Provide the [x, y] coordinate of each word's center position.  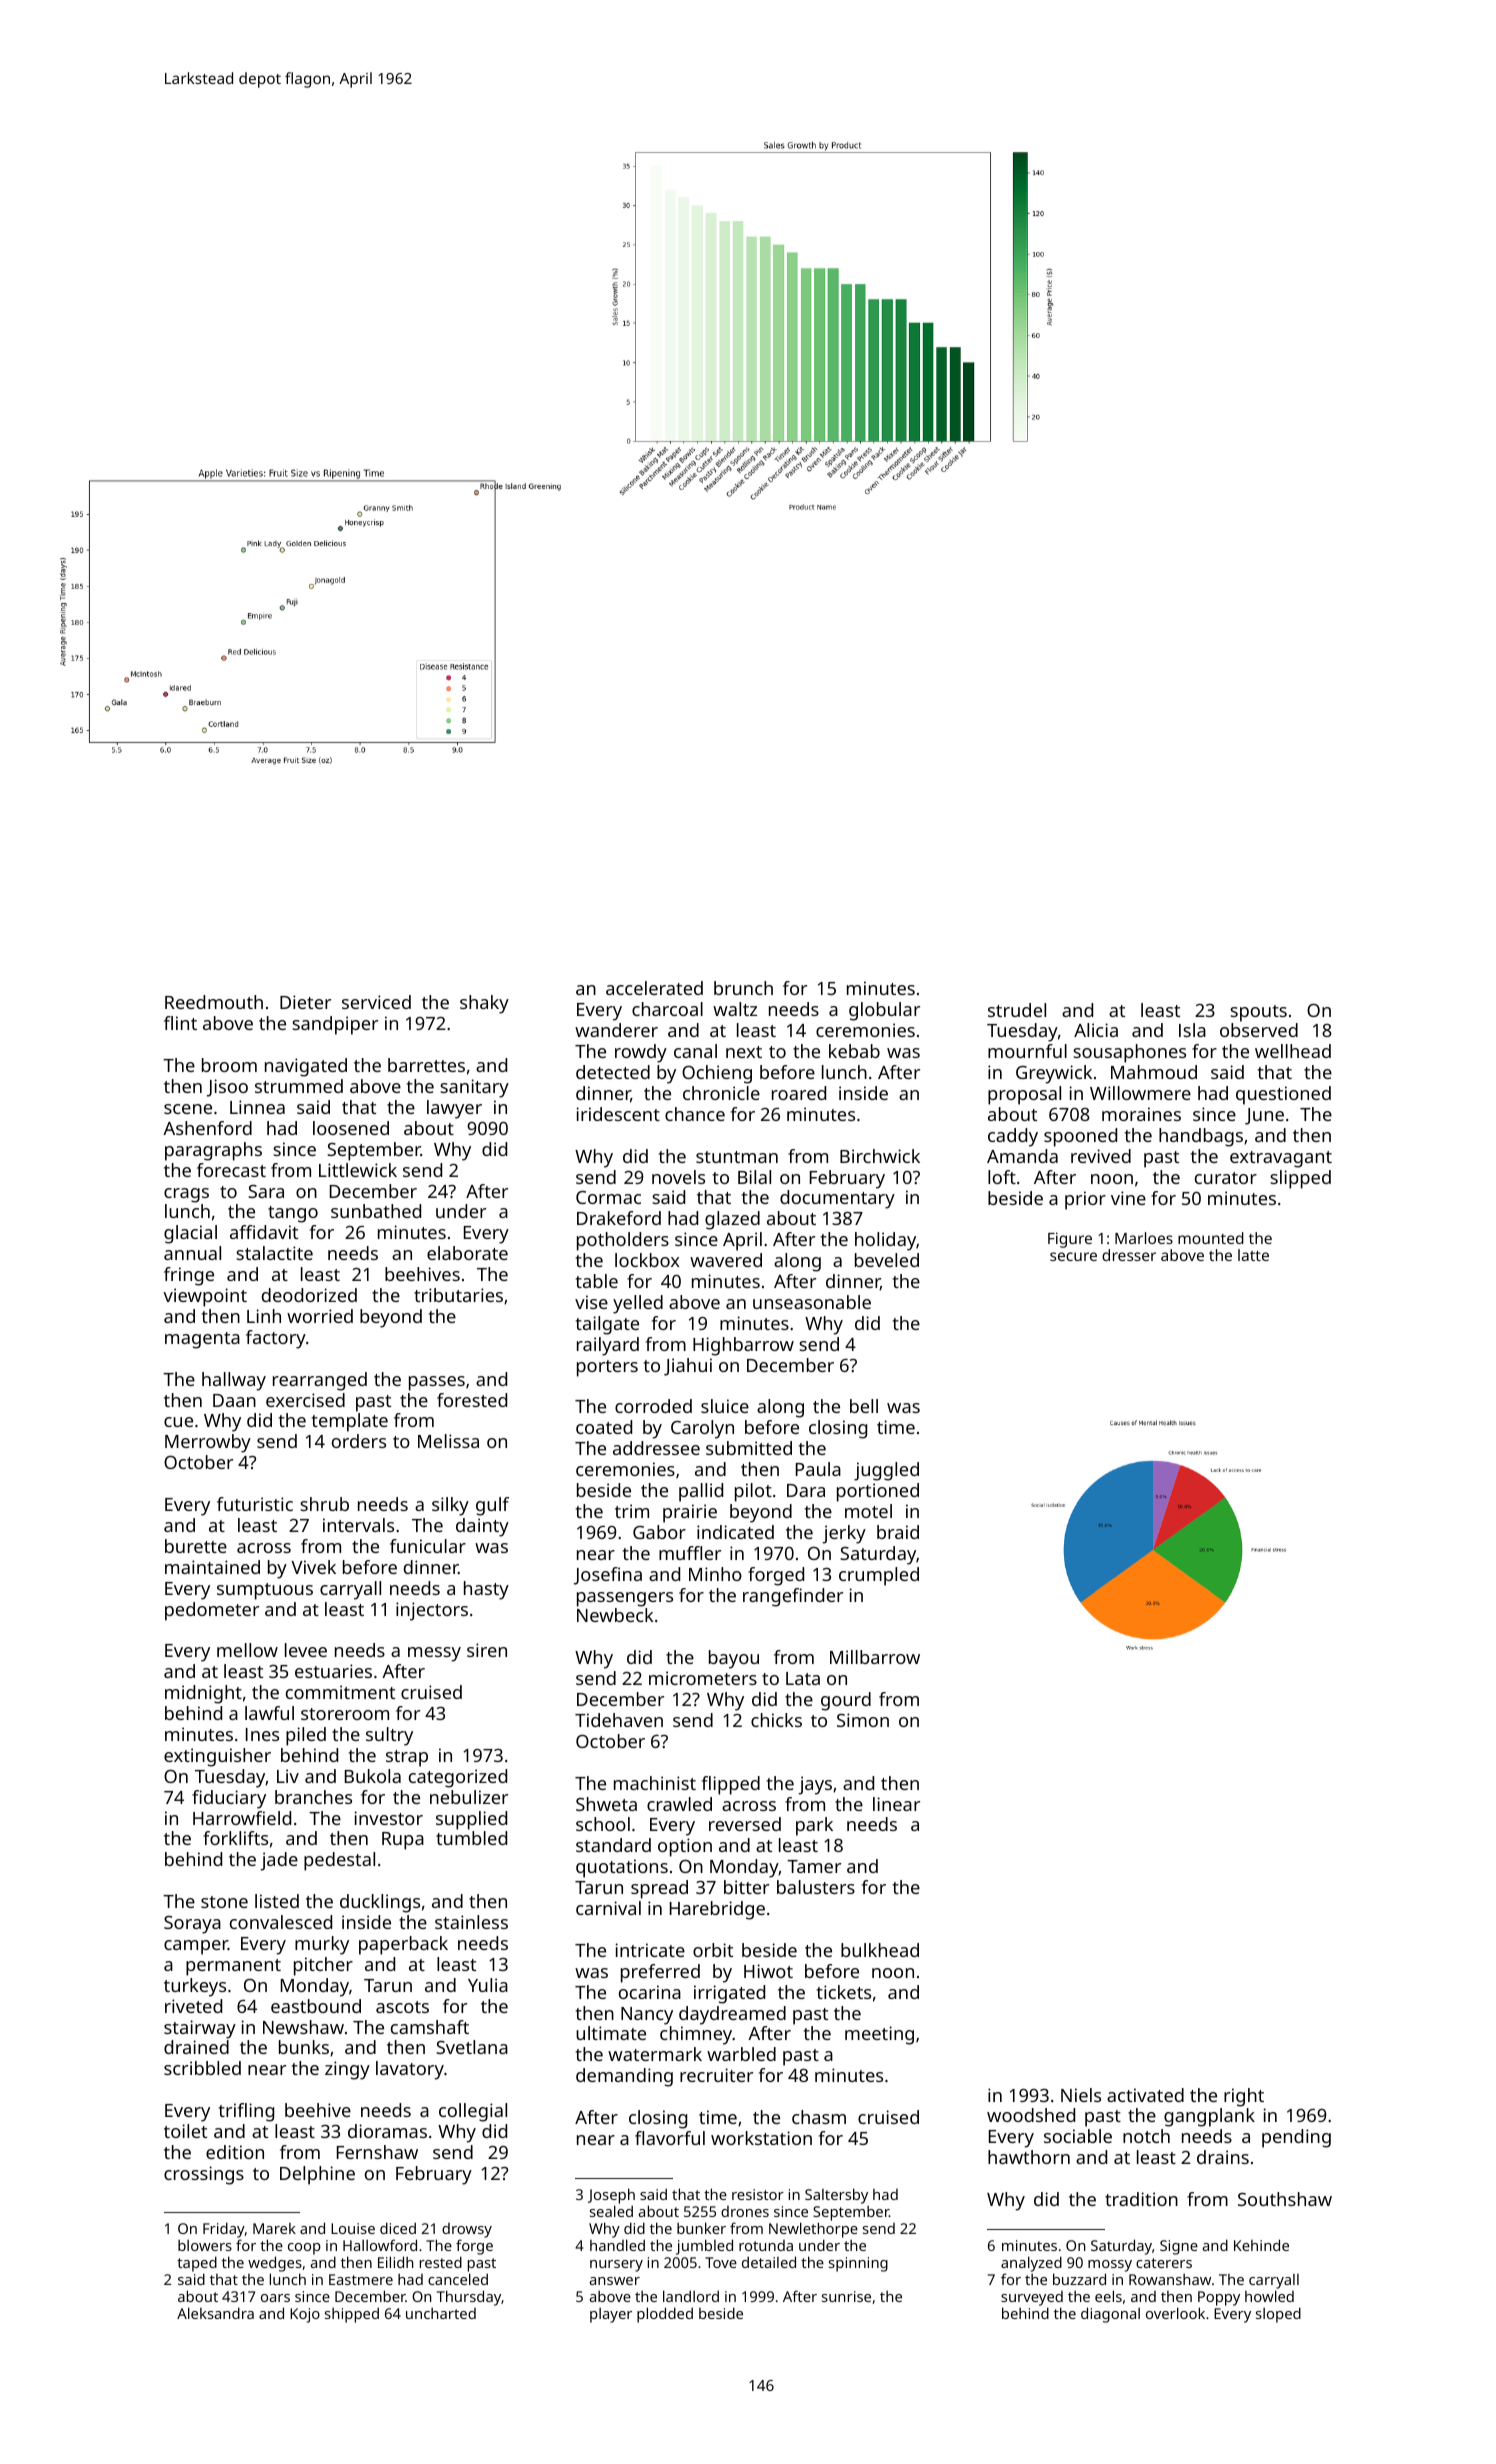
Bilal [754, 1177]
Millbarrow [875, 1657]
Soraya [192, 1925]
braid [898, 1532]
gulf [492, 1506]
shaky [484, 1004]
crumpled [879, 1576]
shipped [352, 2315]
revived [1101, 1156]
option [685, 1847]
